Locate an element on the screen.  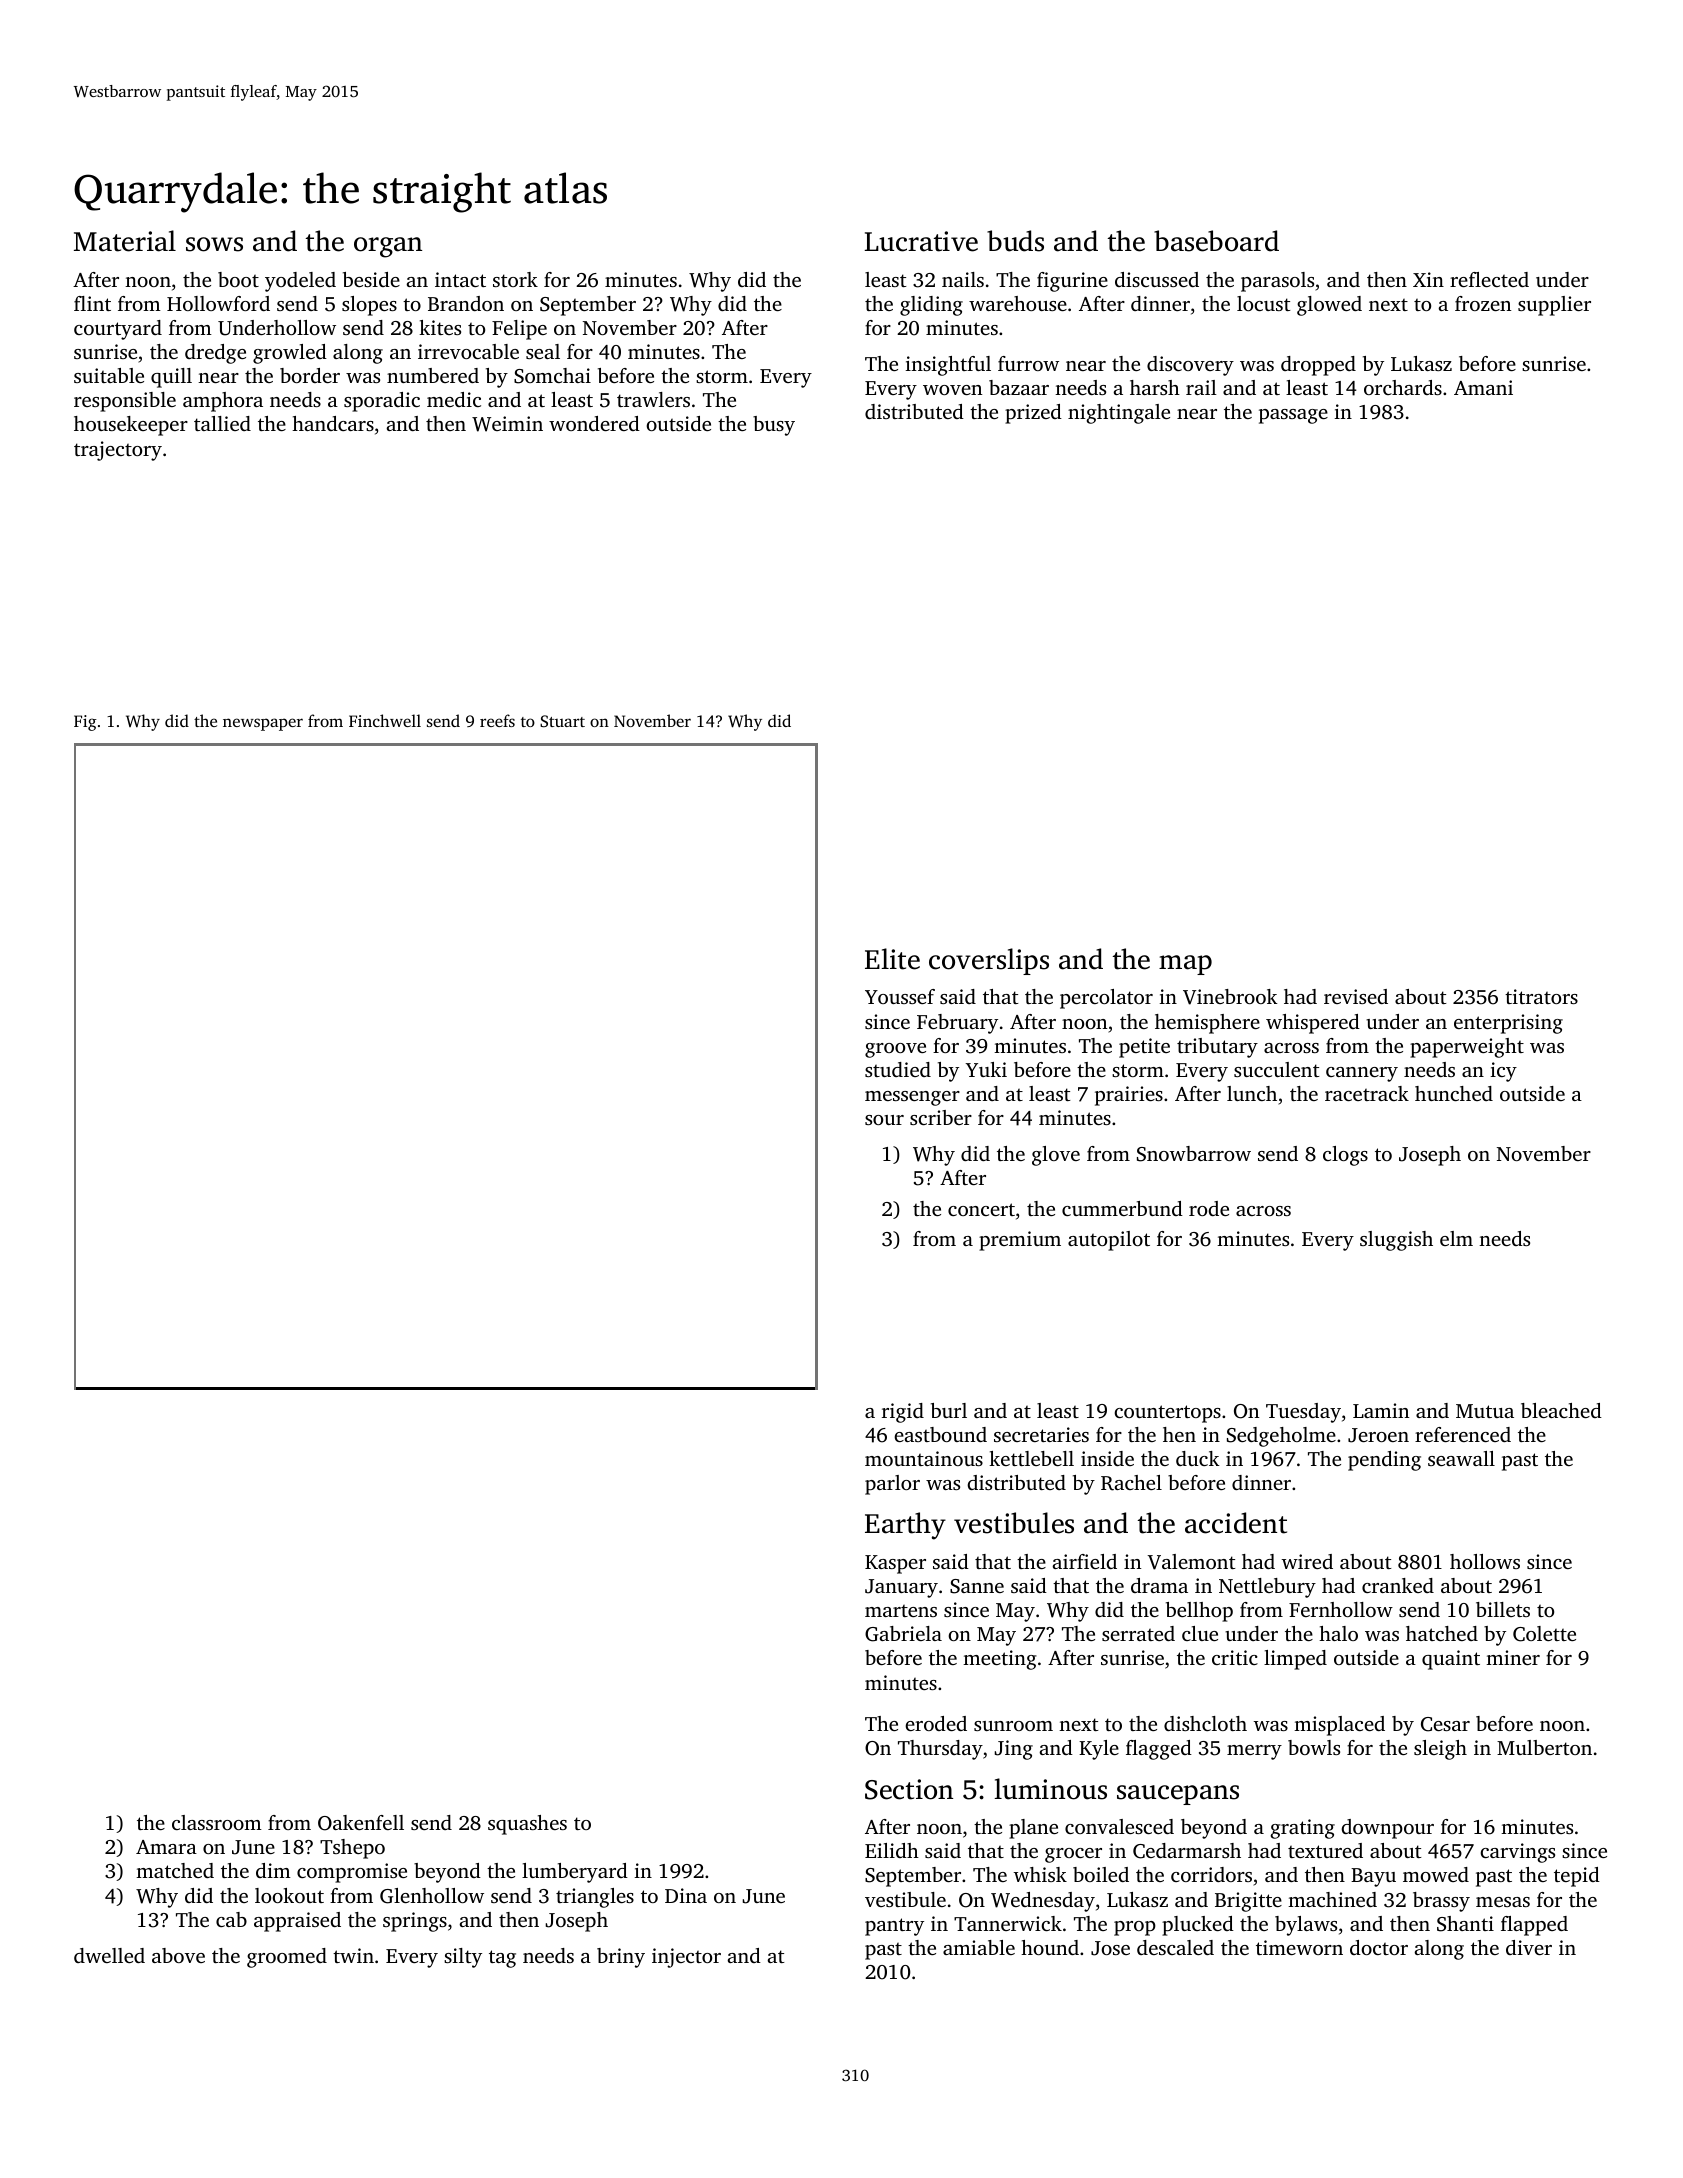
sows is located at coordinates (214, 244).
